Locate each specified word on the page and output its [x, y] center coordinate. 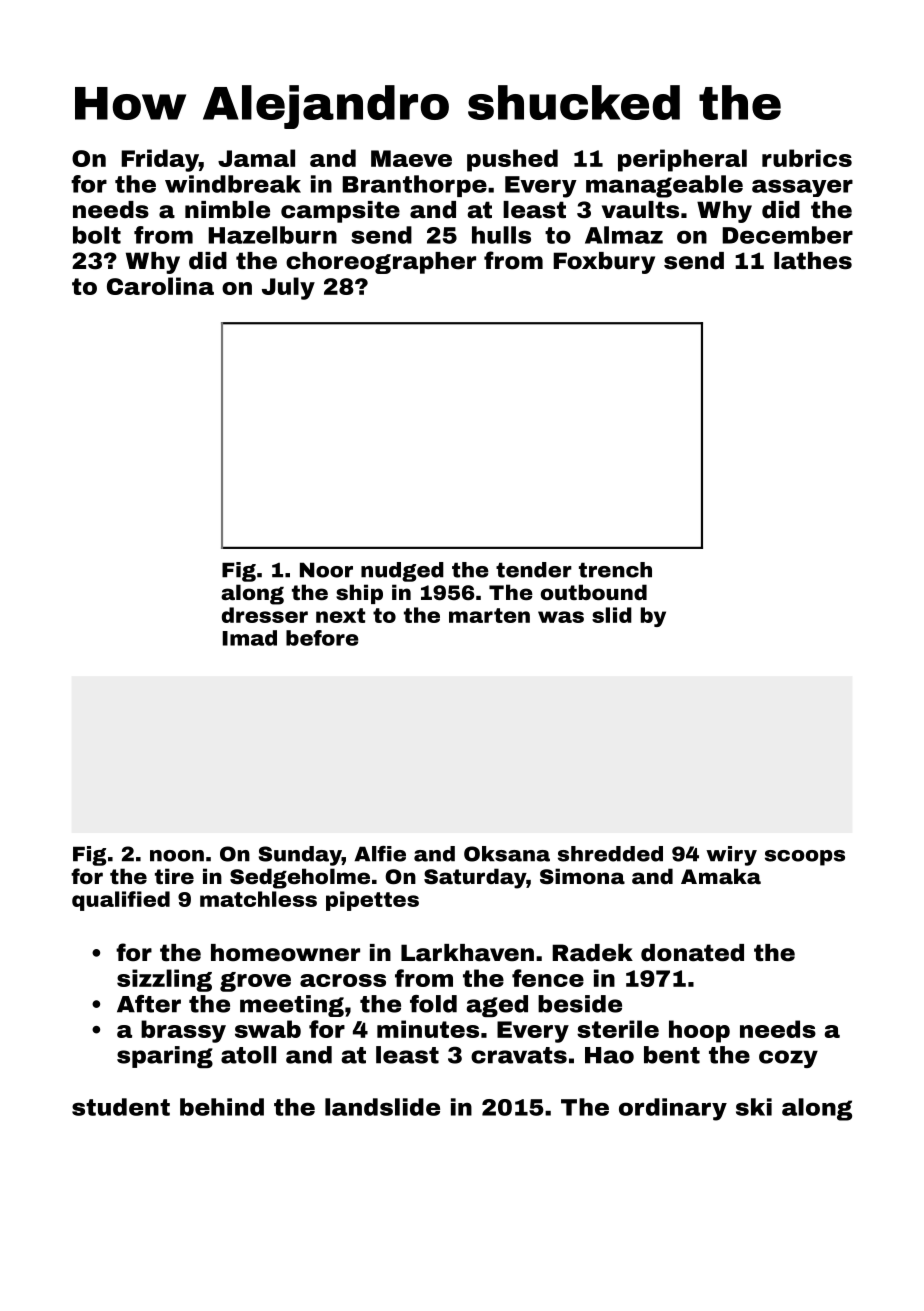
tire [174, 876]
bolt [97, 235]
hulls [501, 235]
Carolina [160, 286]
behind [222, 1107]
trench [615, 570]
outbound [594, 592]
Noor [326, 570]
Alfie [380, 854]
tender [534, 570]
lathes [813, 261]
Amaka [721, 876]
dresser [265, 615]
